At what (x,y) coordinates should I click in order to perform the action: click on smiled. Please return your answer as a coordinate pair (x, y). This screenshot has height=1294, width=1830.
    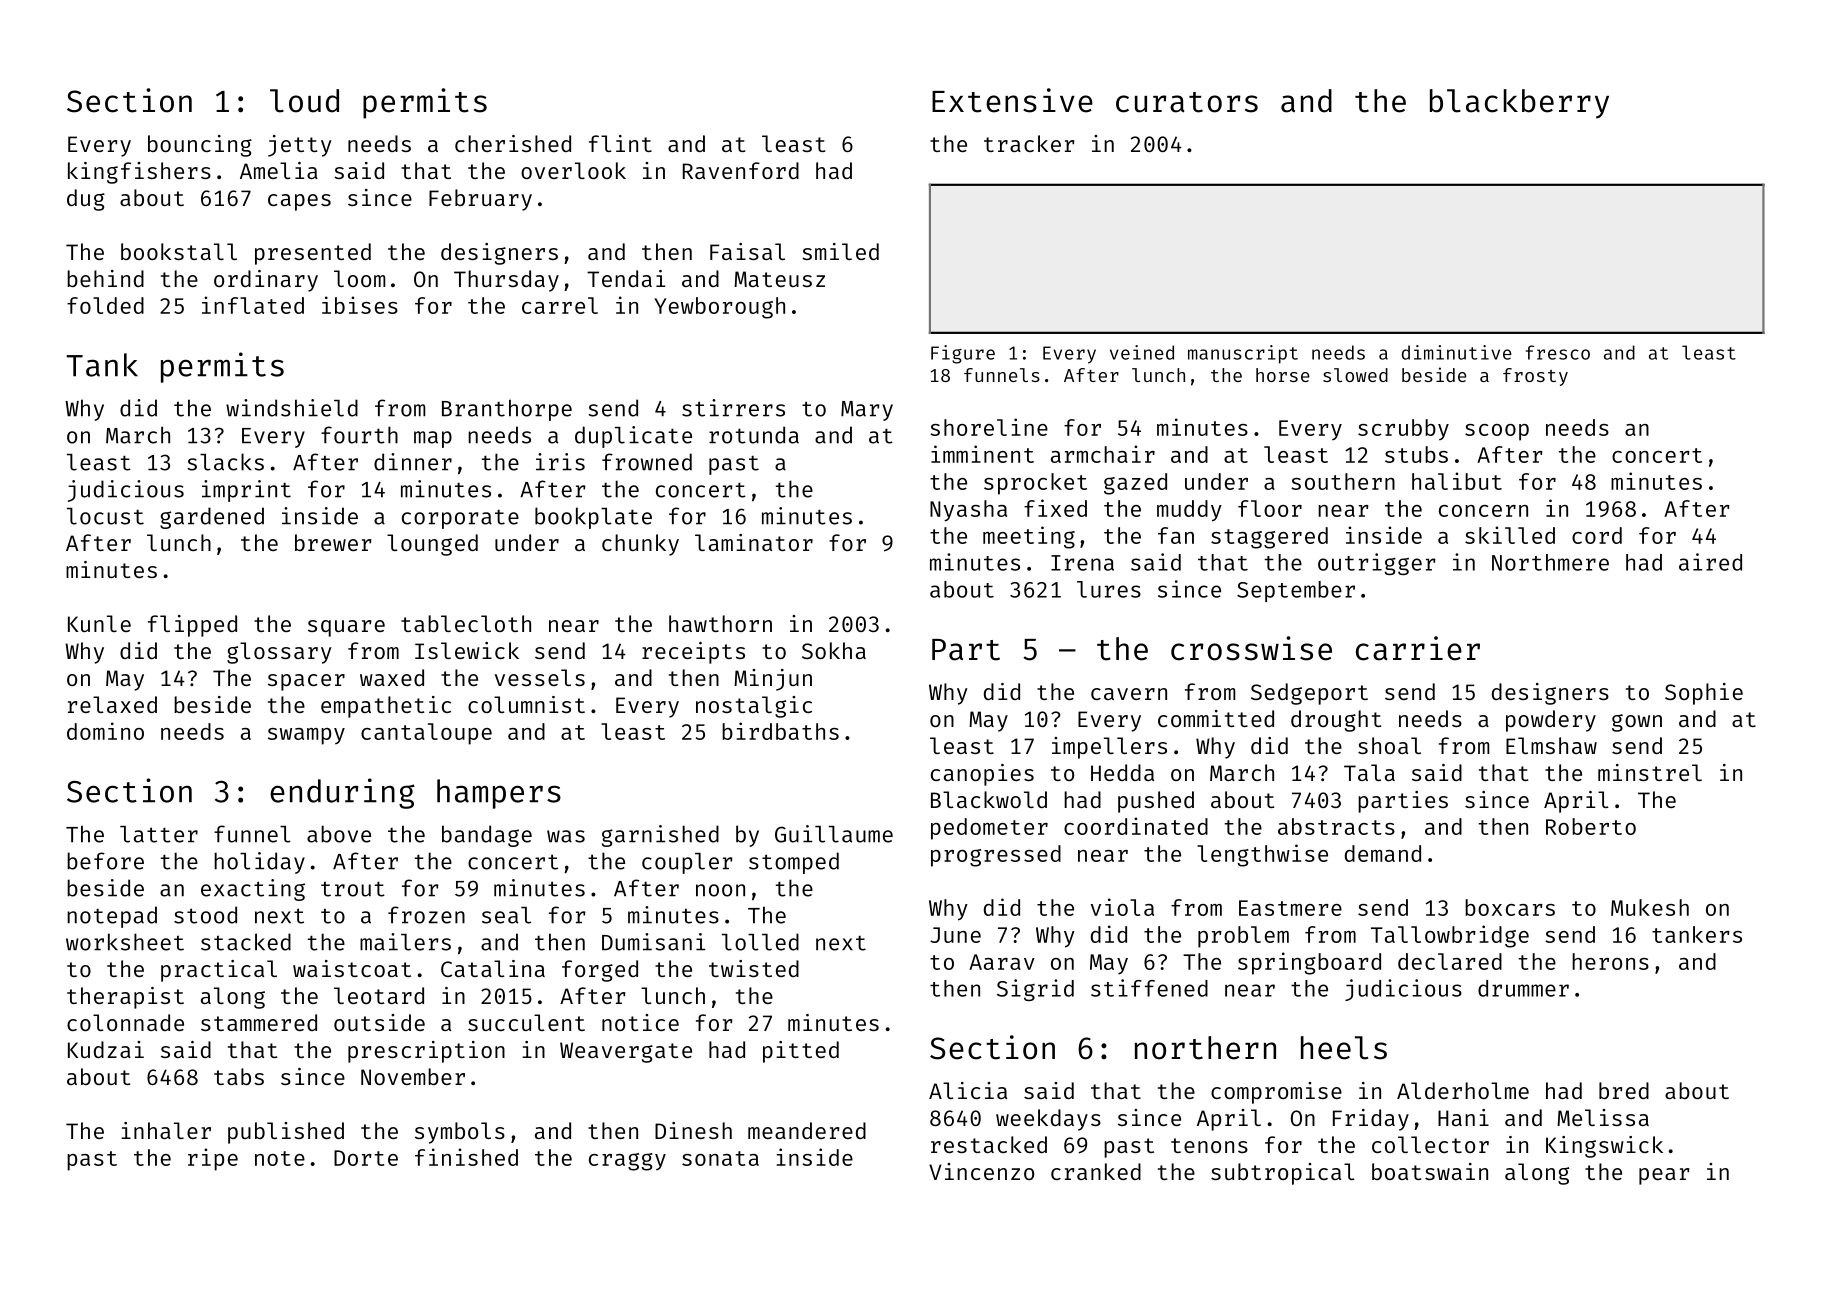
    Looking at the image, I should click on (840, 251).
